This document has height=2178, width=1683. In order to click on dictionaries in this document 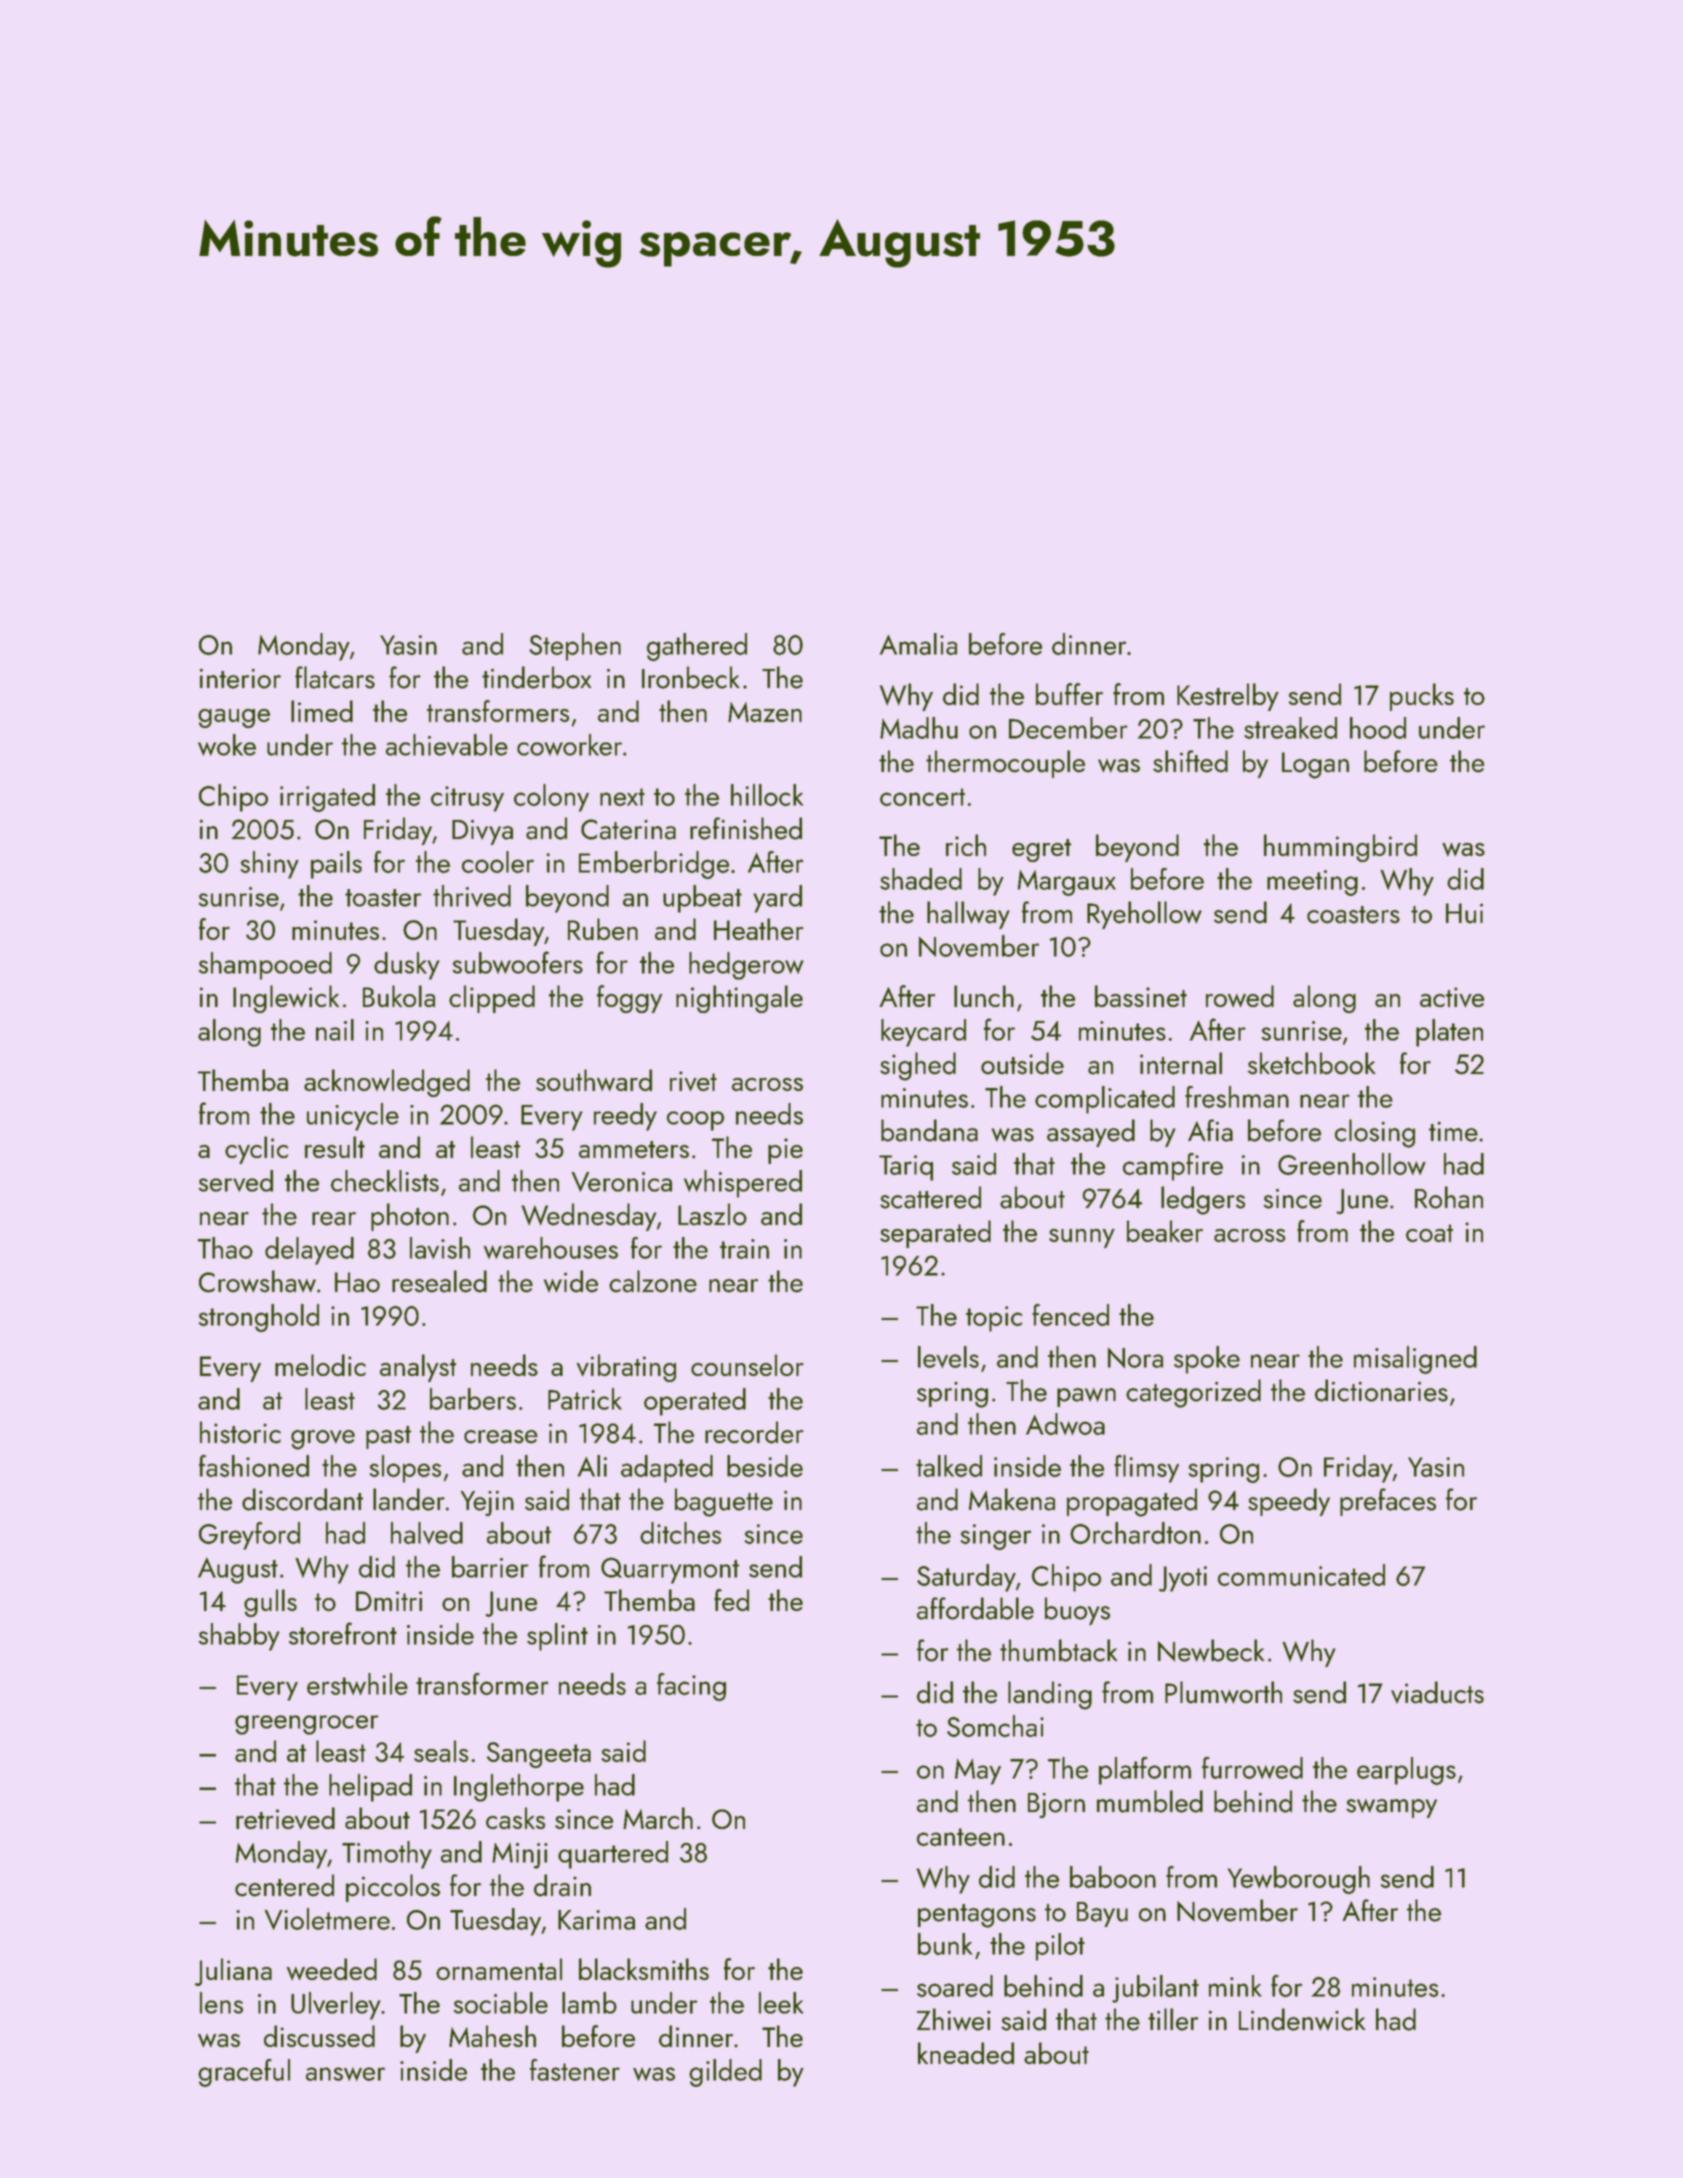, I will do `click(1381, 1390)`.
